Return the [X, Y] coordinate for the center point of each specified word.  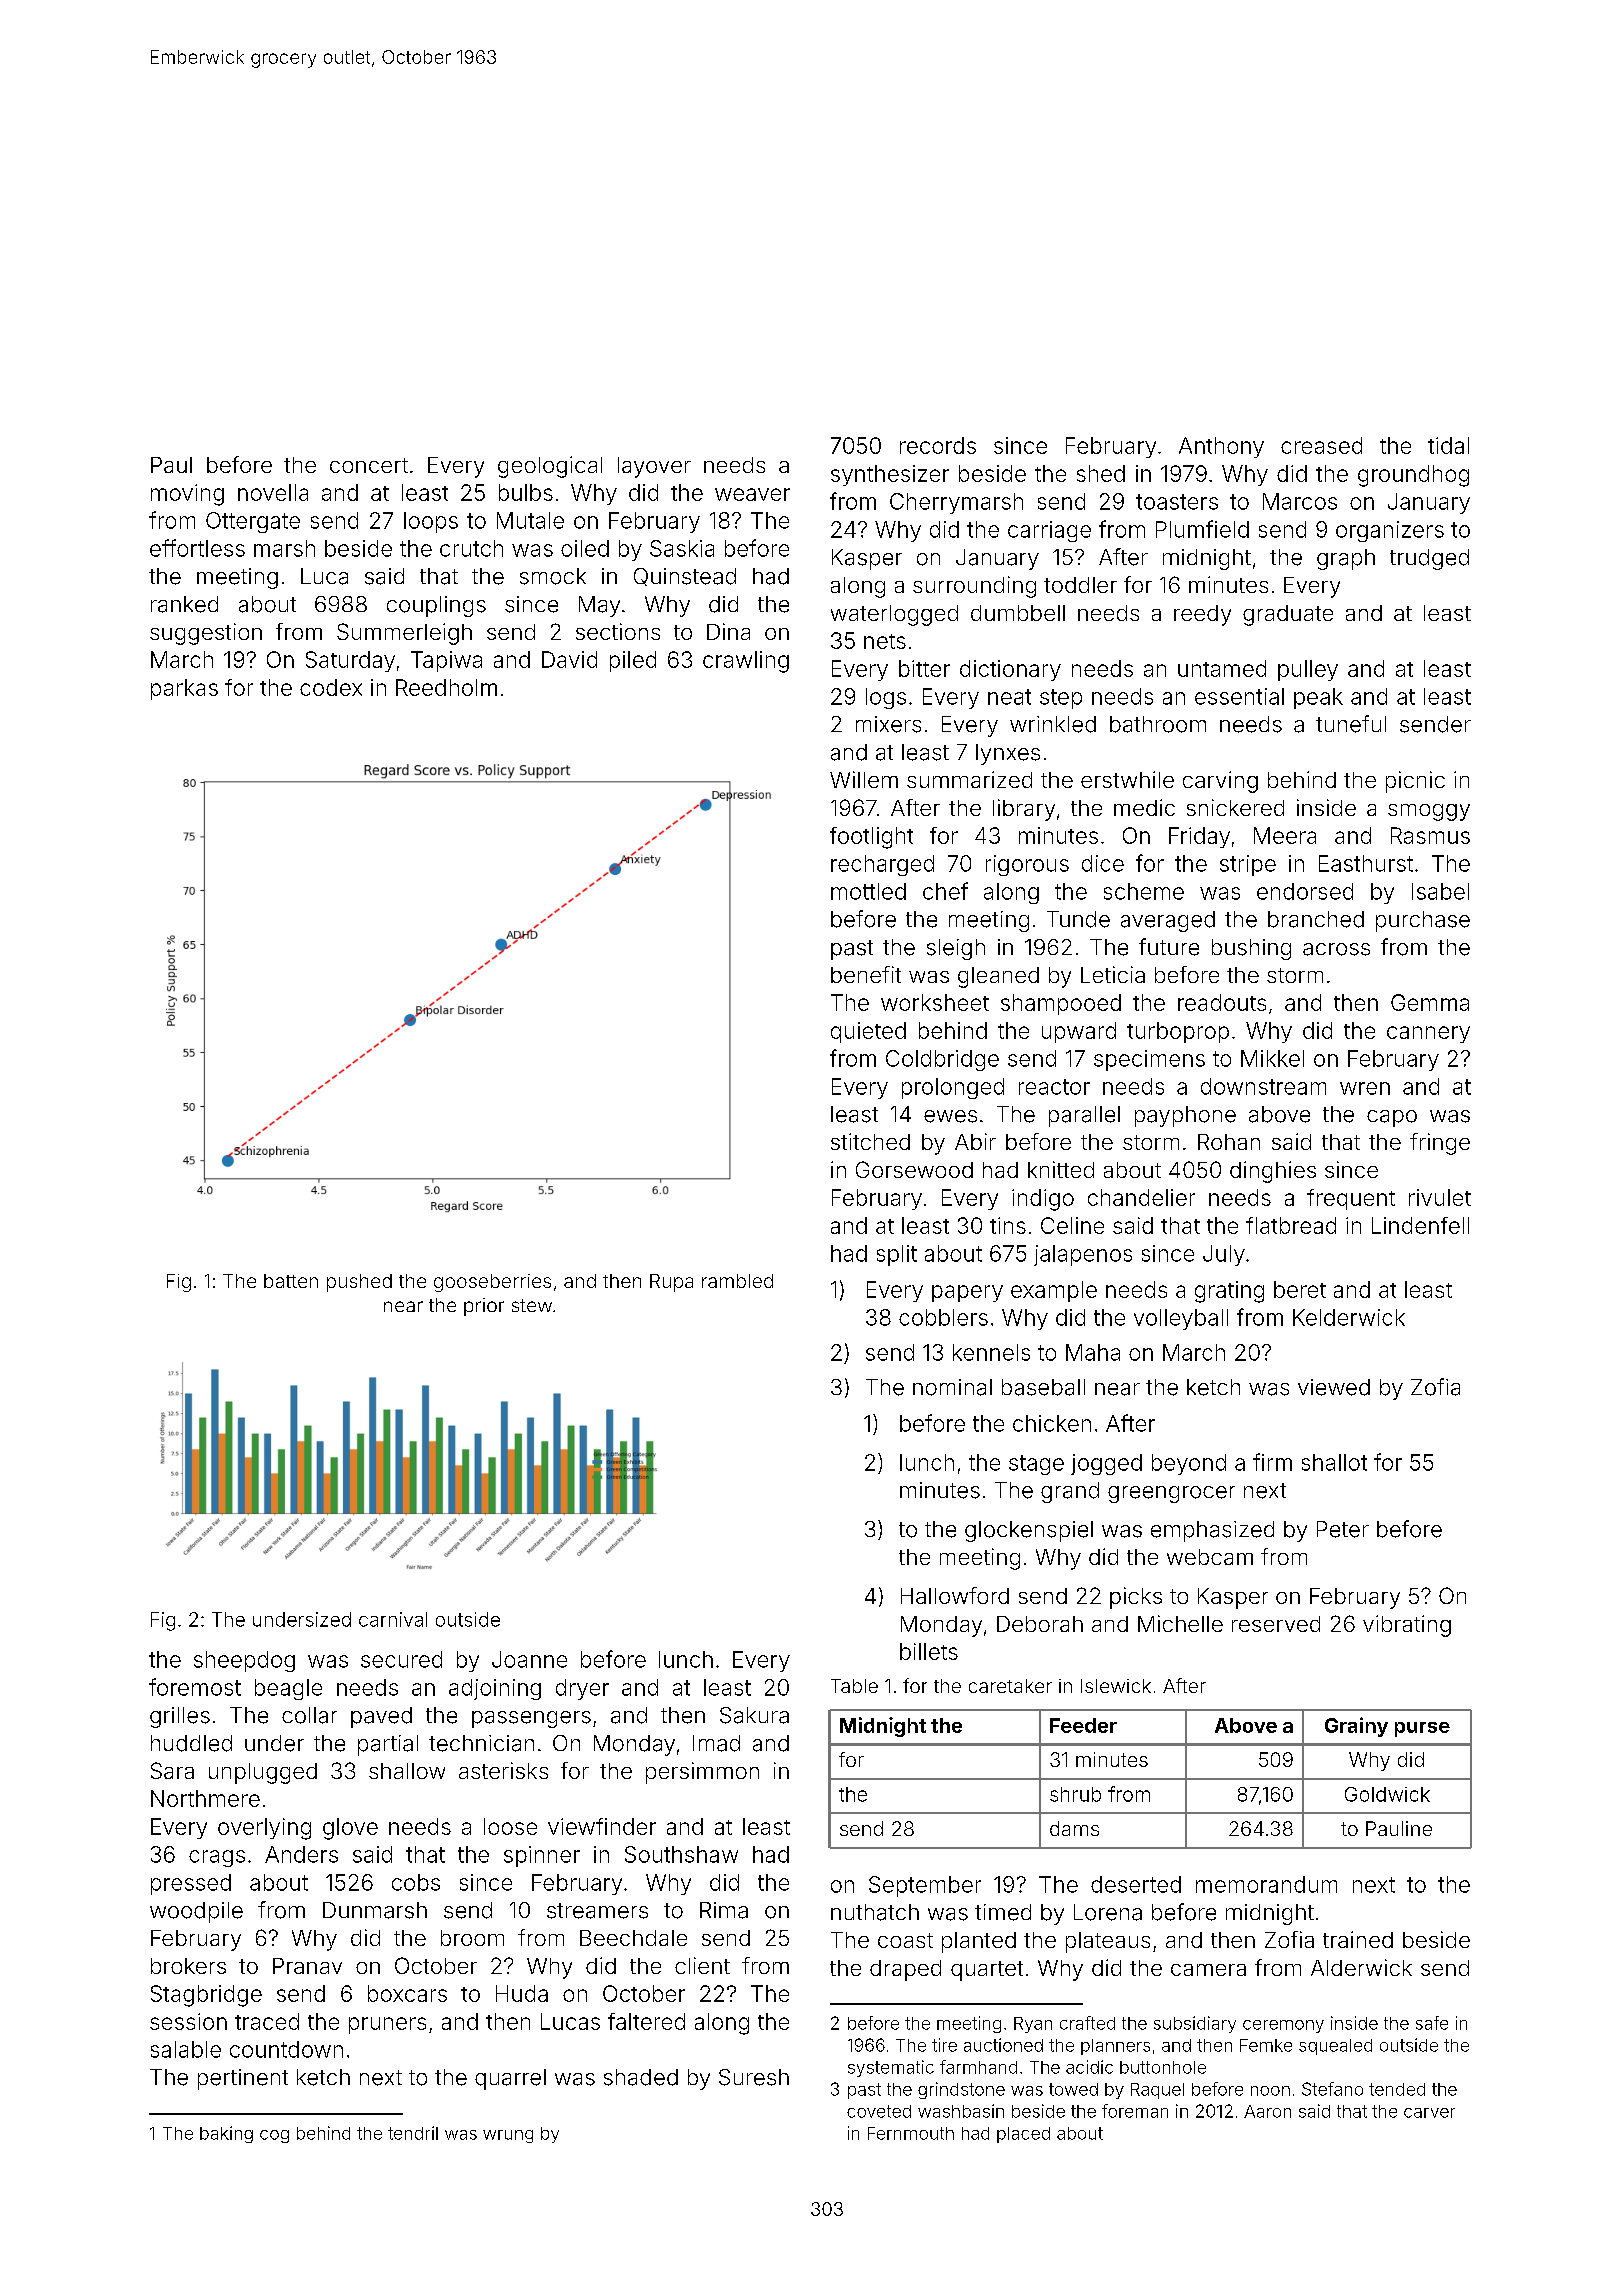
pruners [387, 2025]
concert [369, 465]
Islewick [1116, 1686]
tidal [1448, 445]
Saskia [682, 548]
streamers [597, 1911]
